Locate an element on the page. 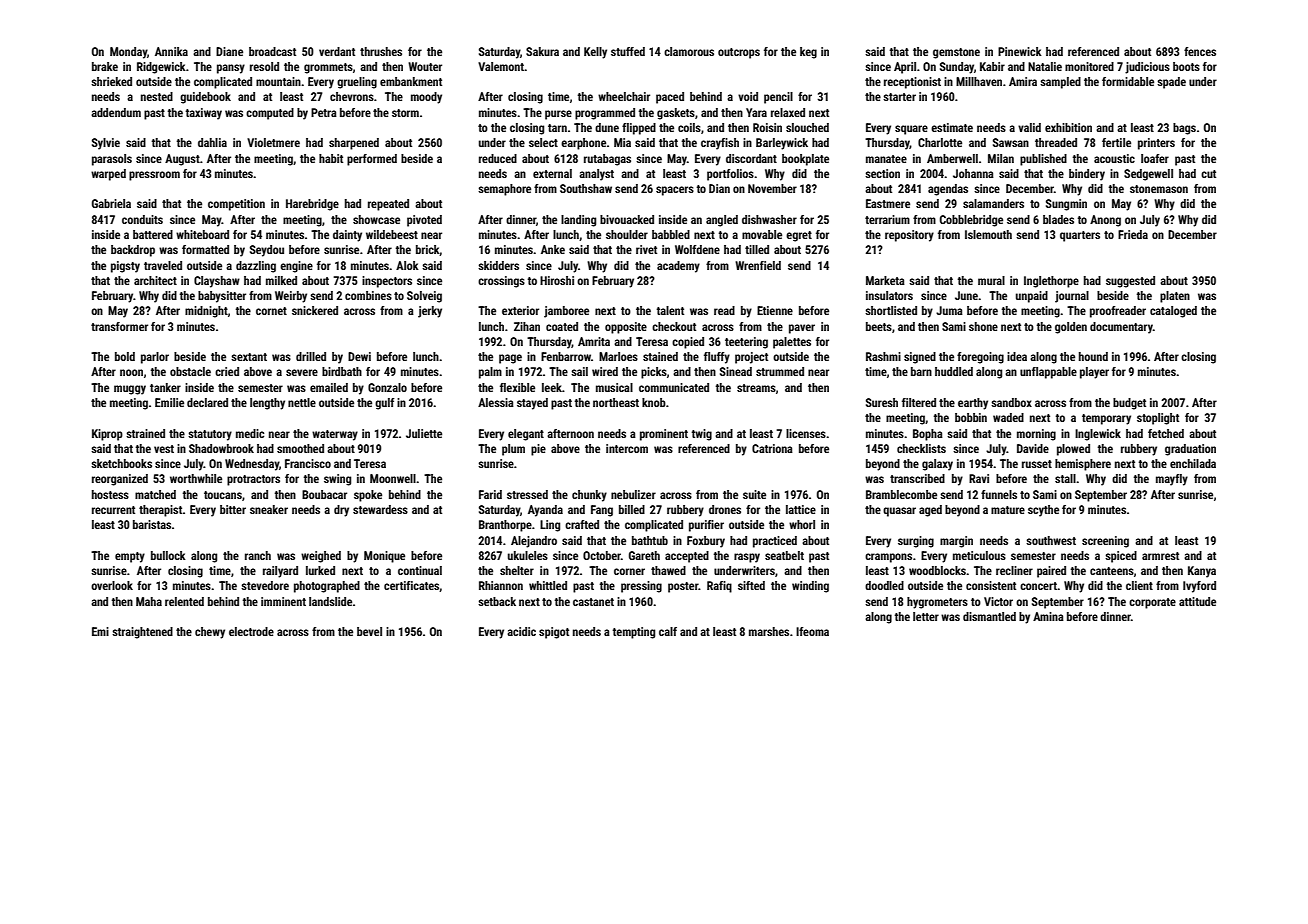 The width and height of the image is (1308, 924). guidebook is located at coordinates (205, 98).
